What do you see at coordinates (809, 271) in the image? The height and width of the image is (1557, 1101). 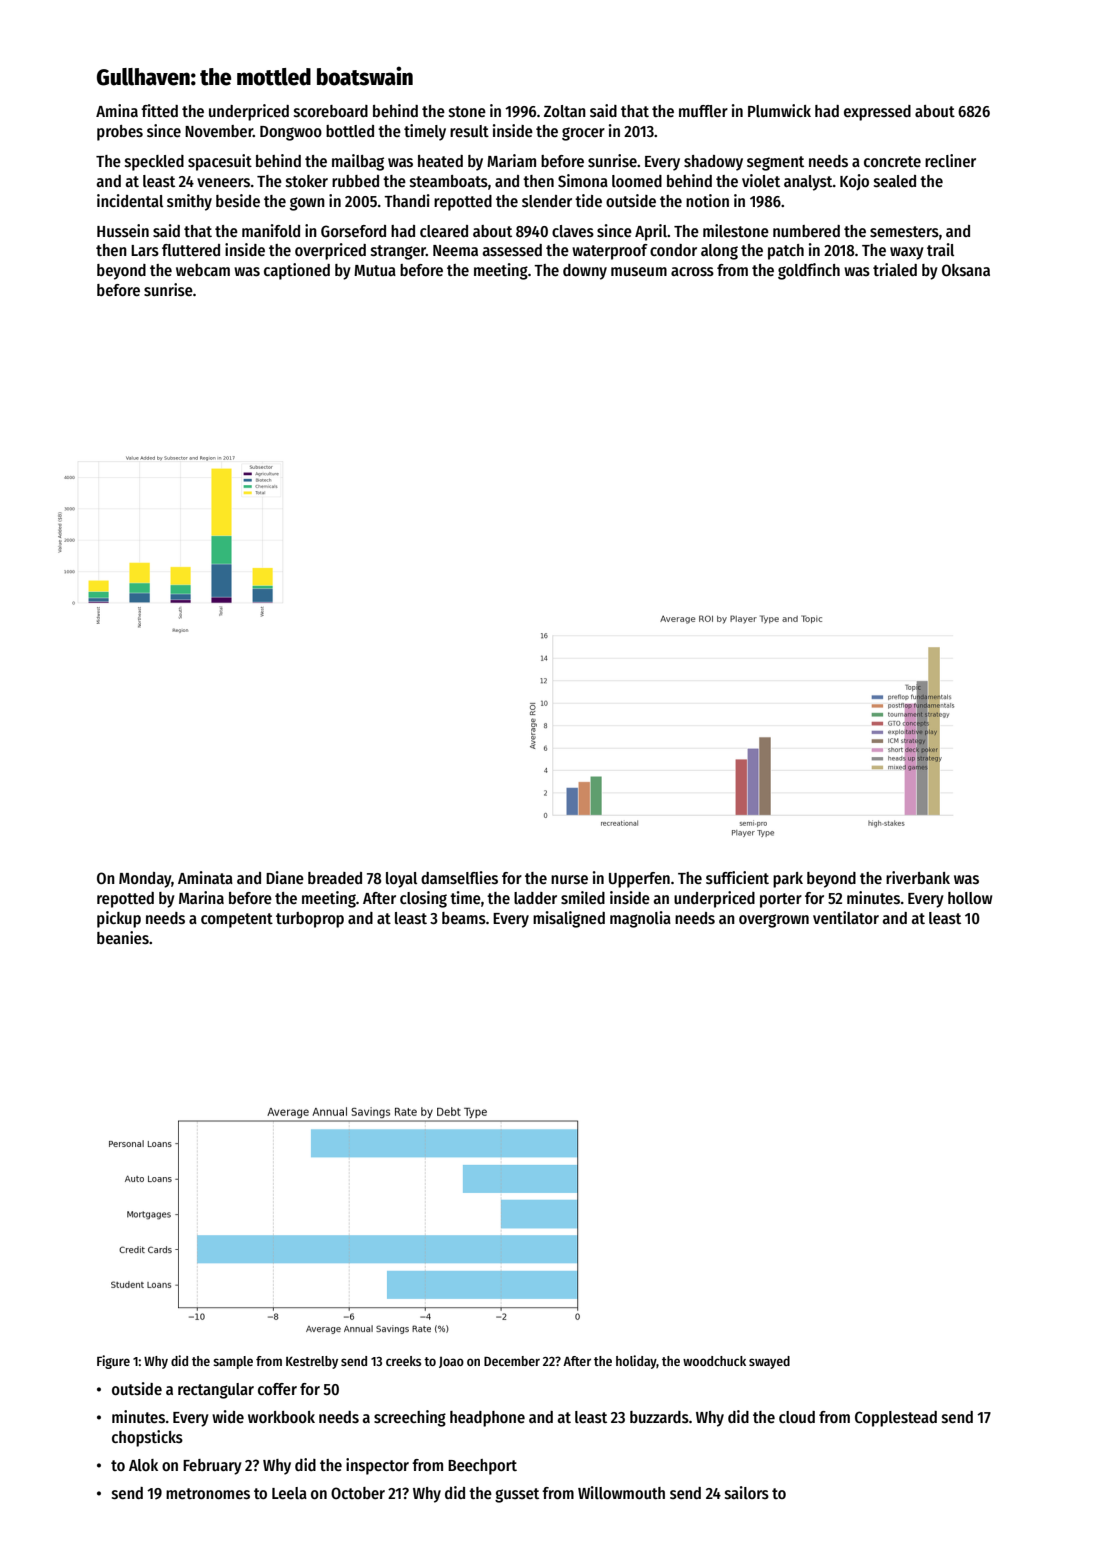 I see `goldfinch` at bounding box center [809, 271].
